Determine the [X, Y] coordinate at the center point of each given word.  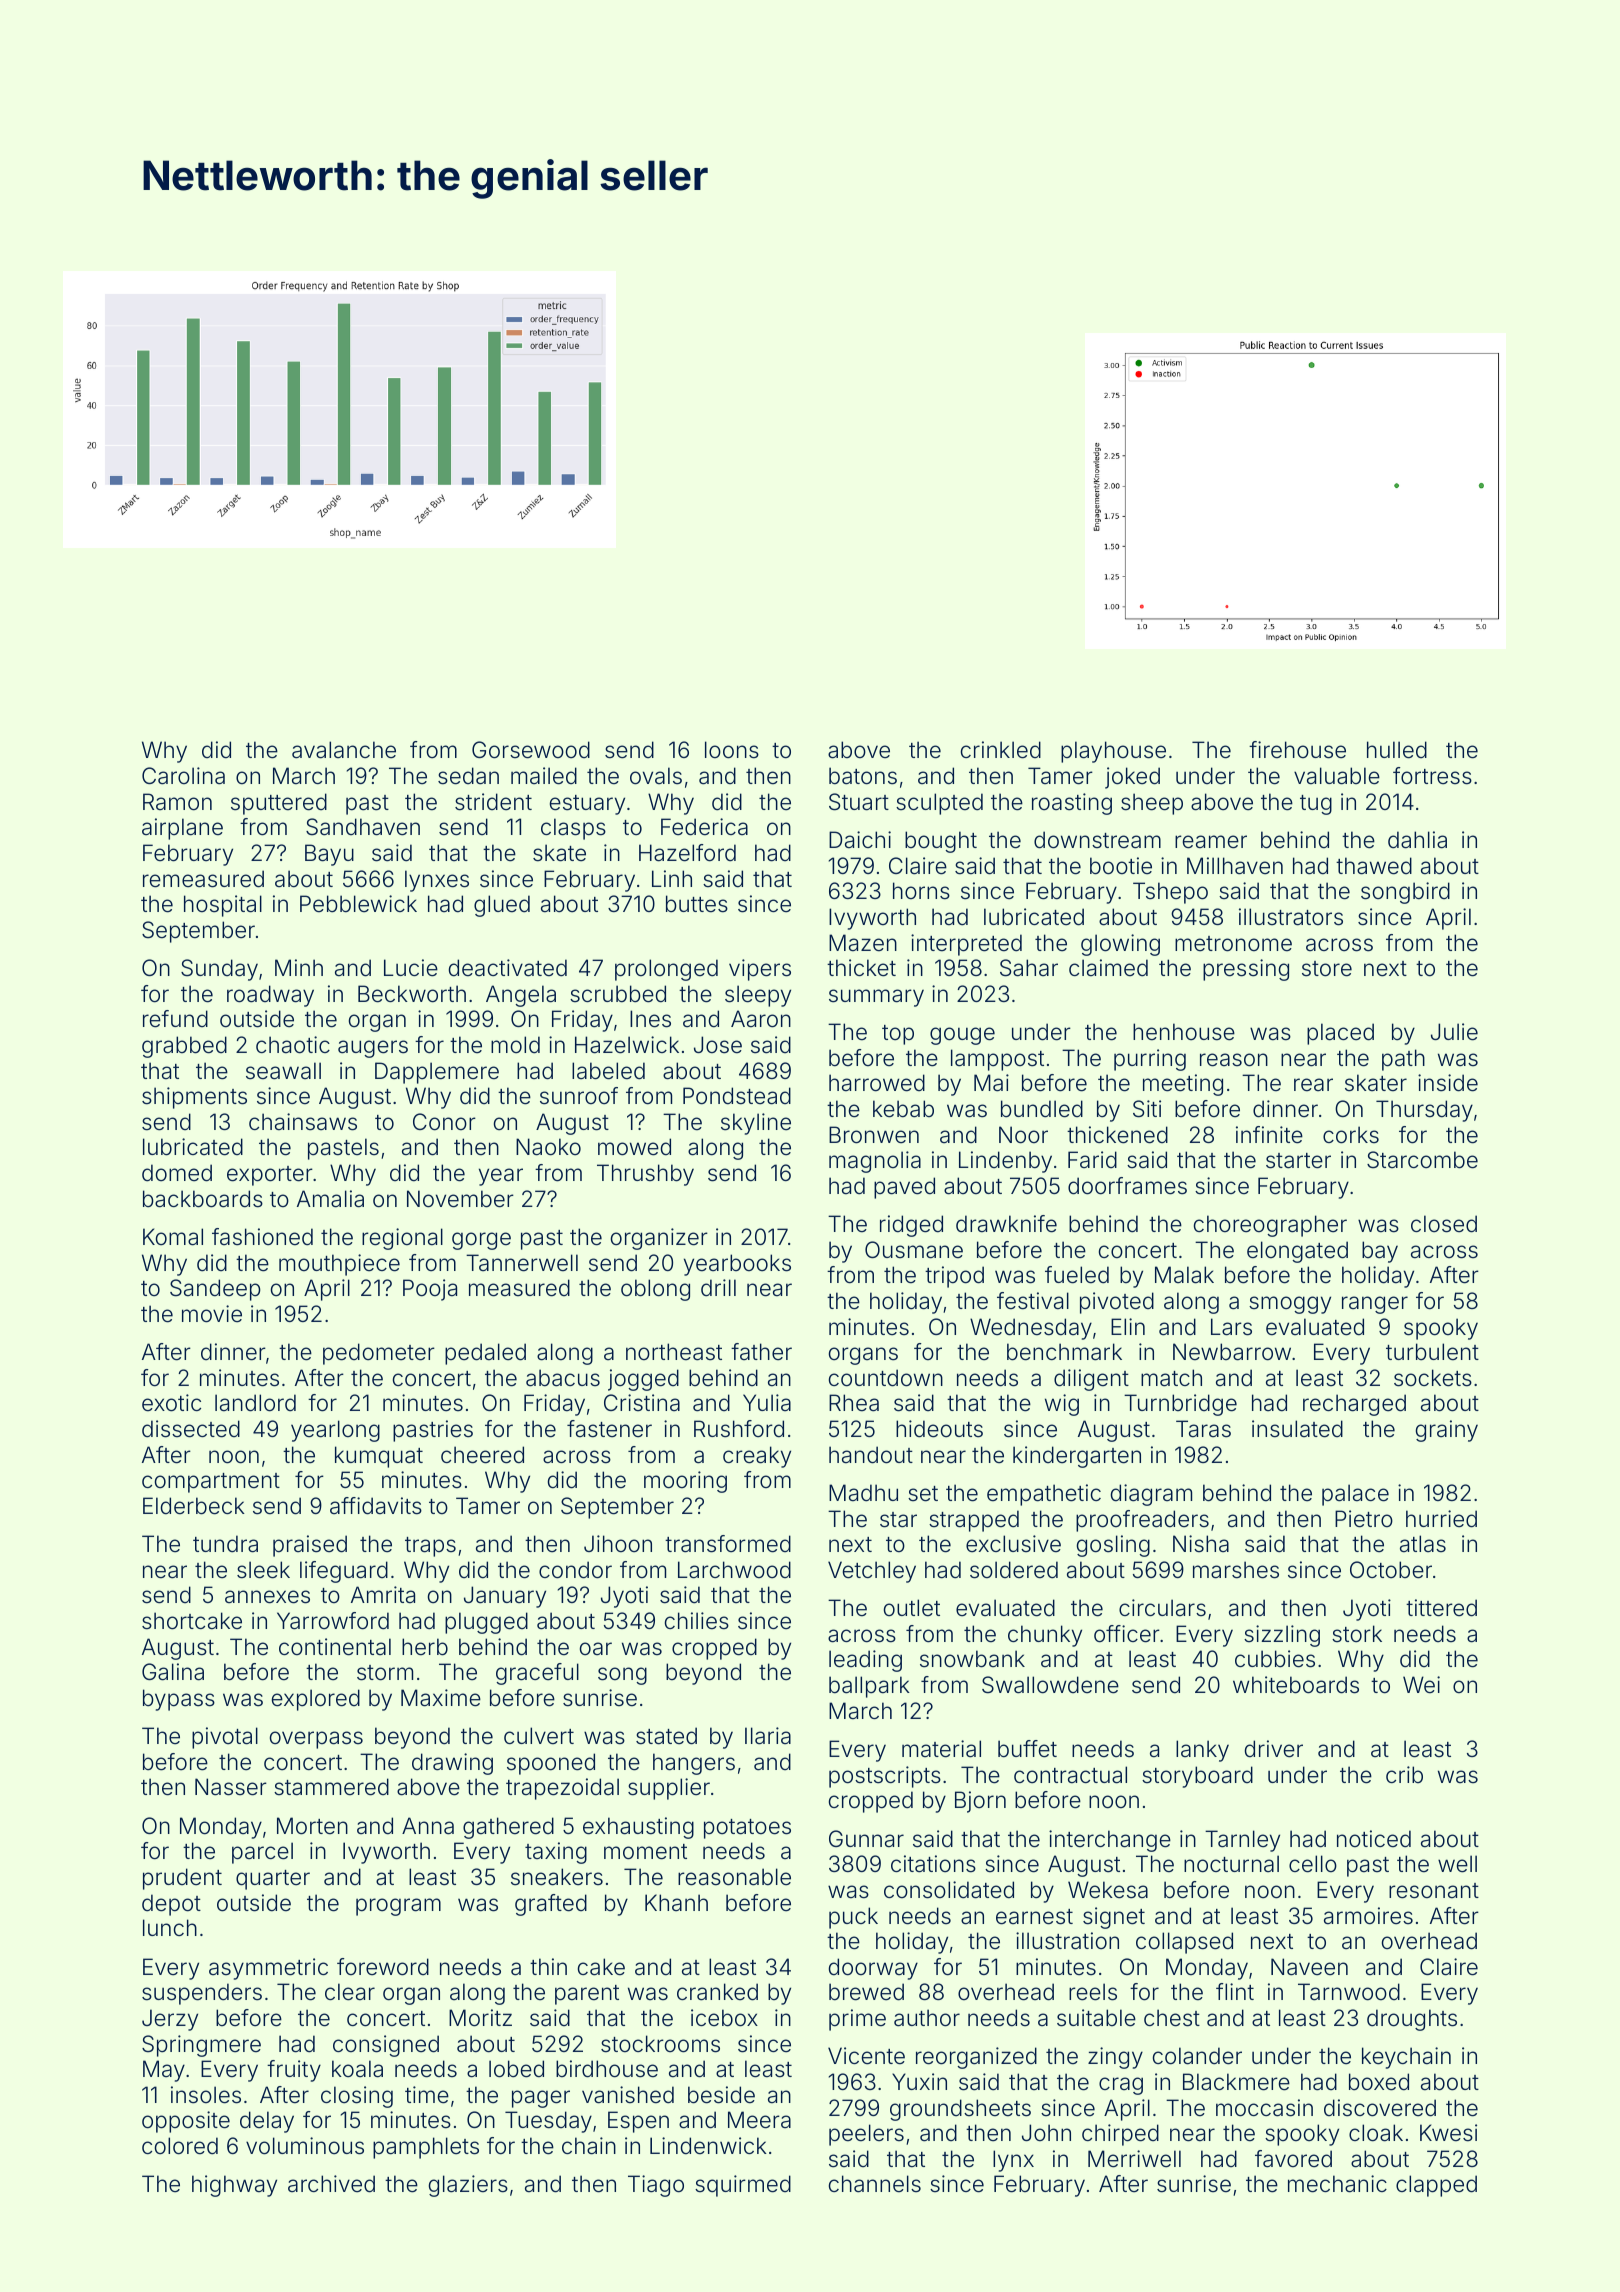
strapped [974, 1521]
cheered [482, 1455]
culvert [539, 1735]
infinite [1269, 1135]
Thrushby [645, 1175]
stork [1357, 1633]
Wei [1421, 1684]
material [941, 1749]
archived [331, 2184]
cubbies [1275, 1659]
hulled [1397, 750]
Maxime [441, 1698]
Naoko [548, 1147]
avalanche [344, 750]
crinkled [1001, 750]
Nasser [231, 1787]
